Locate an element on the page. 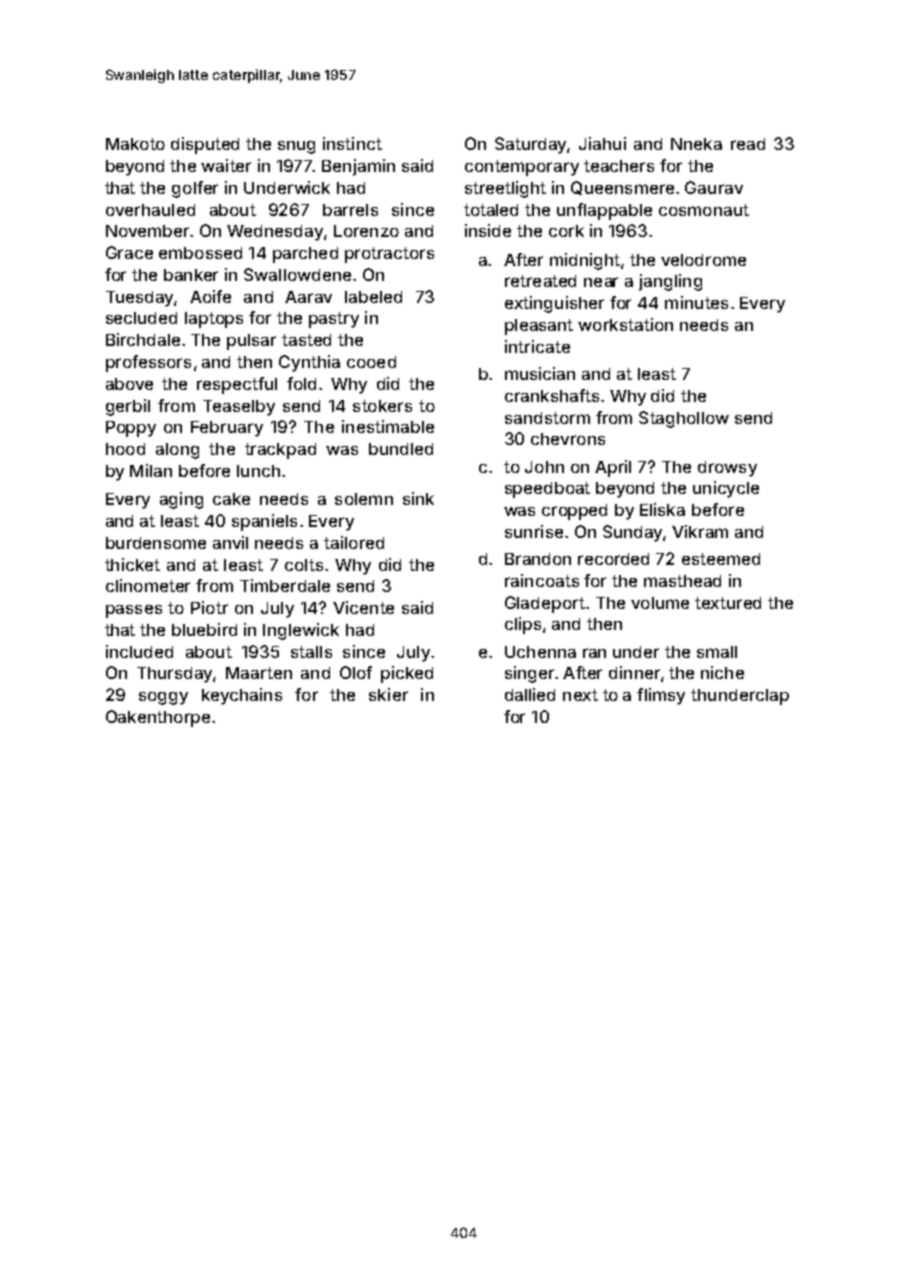  tailored is located at coordinates (354, 542).
